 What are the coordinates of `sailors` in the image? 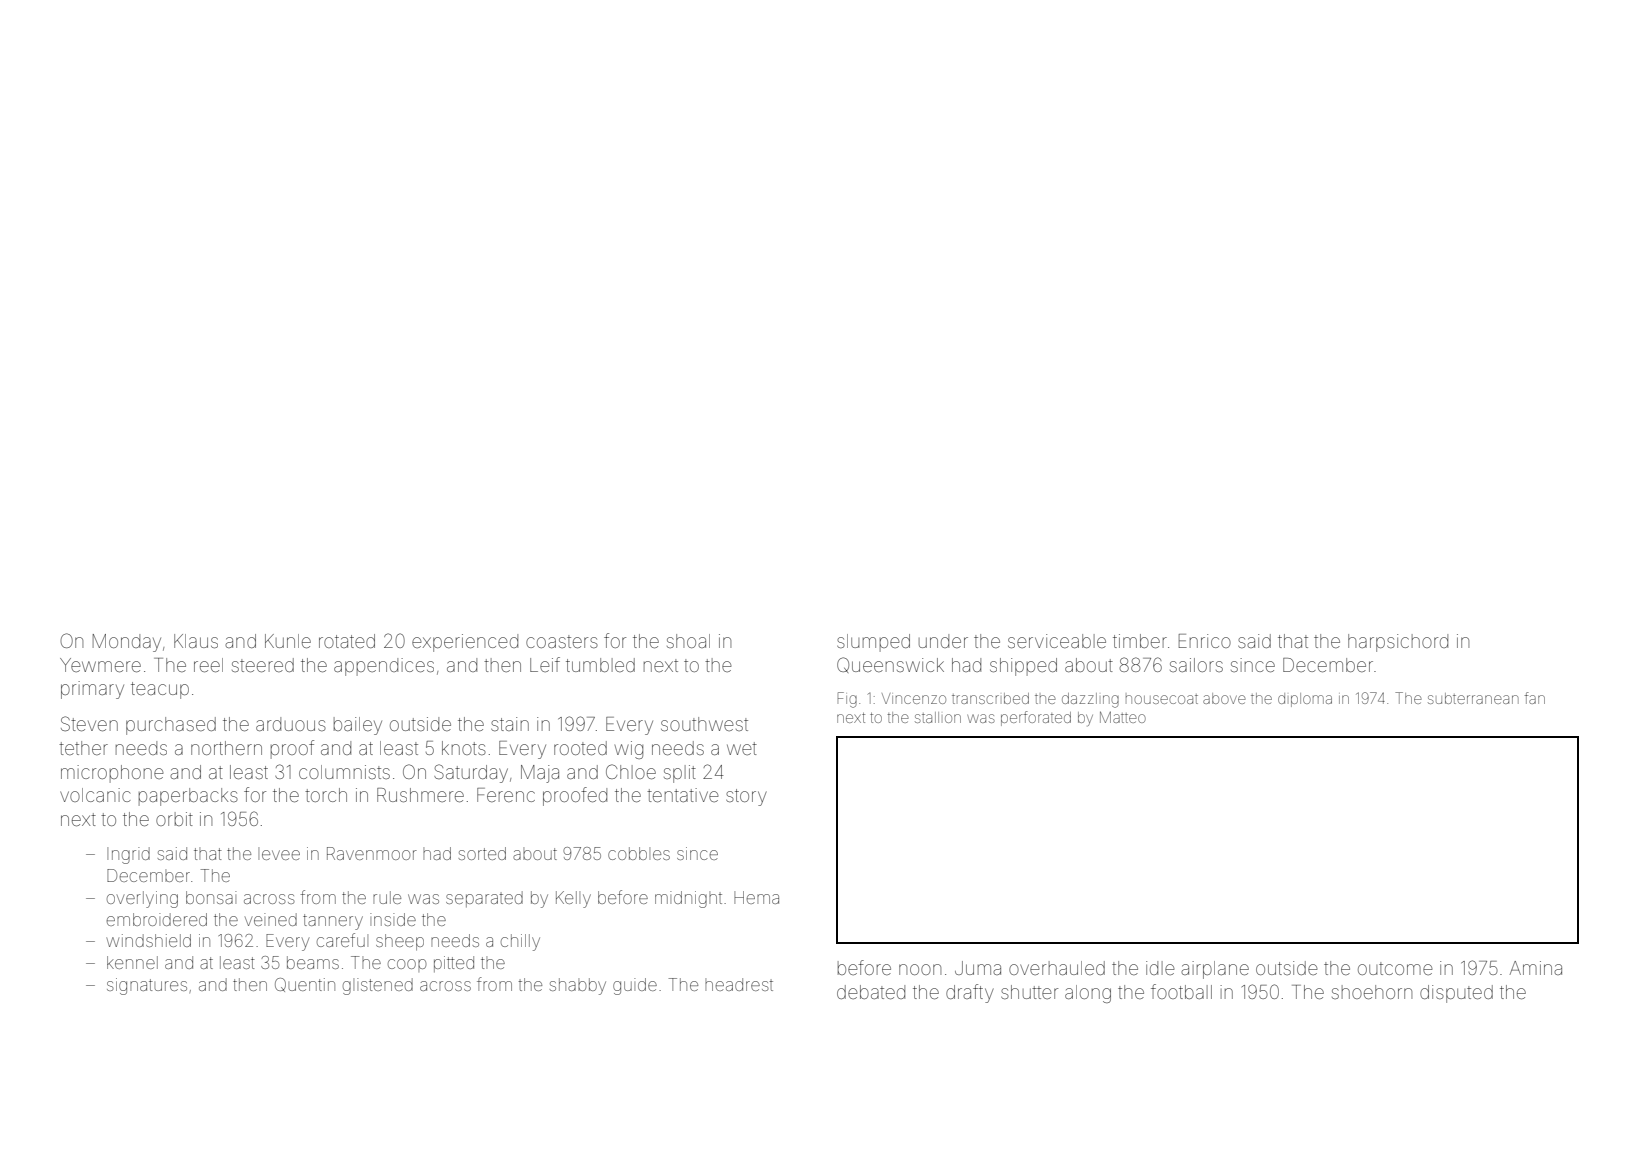 It's located at (1196, 665).
